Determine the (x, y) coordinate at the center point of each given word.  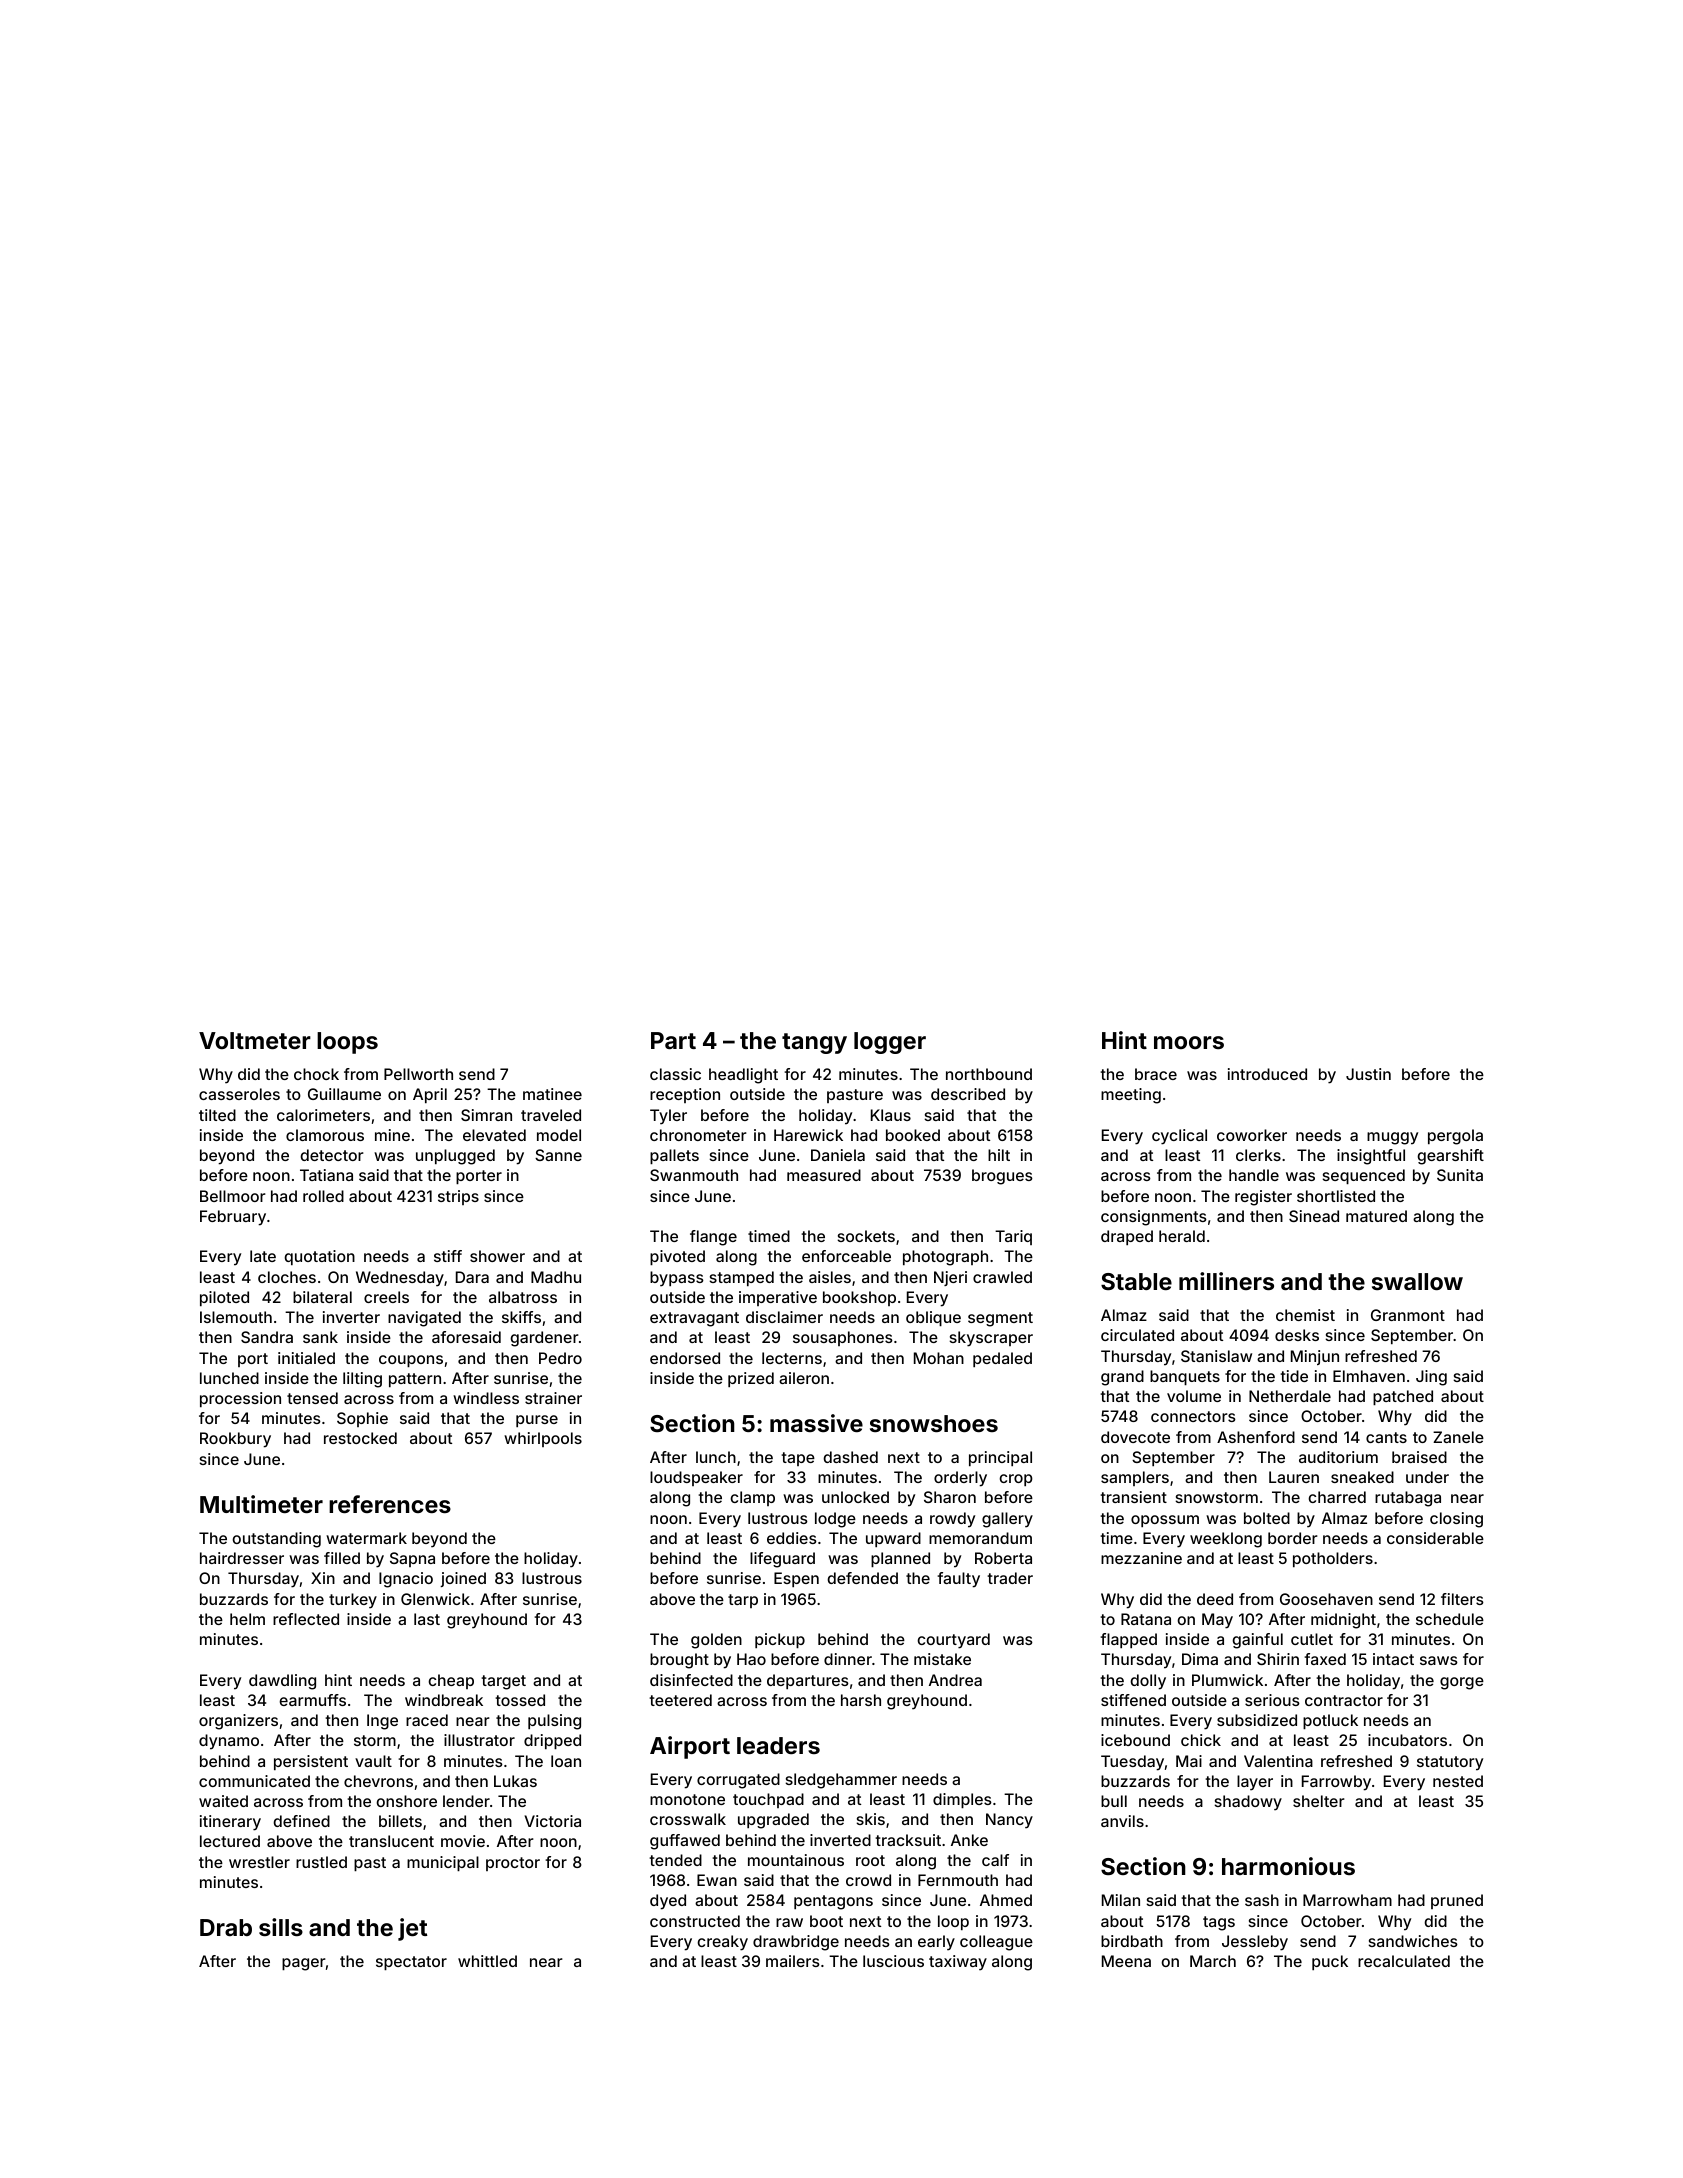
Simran (486, 1115)
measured (824, 1175)
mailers (793, 1961)
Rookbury (235, 1440)
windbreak (444, 1700)
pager (304, 1964)
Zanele (1458, 1437)
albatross (523, 1297)
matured (1376, 1216)
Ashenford (1256, 1437)
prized (751, 1379)
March (1213, 1961)
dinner (848, 1659)
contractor (1344, 1700)
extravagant (694, 1319)
